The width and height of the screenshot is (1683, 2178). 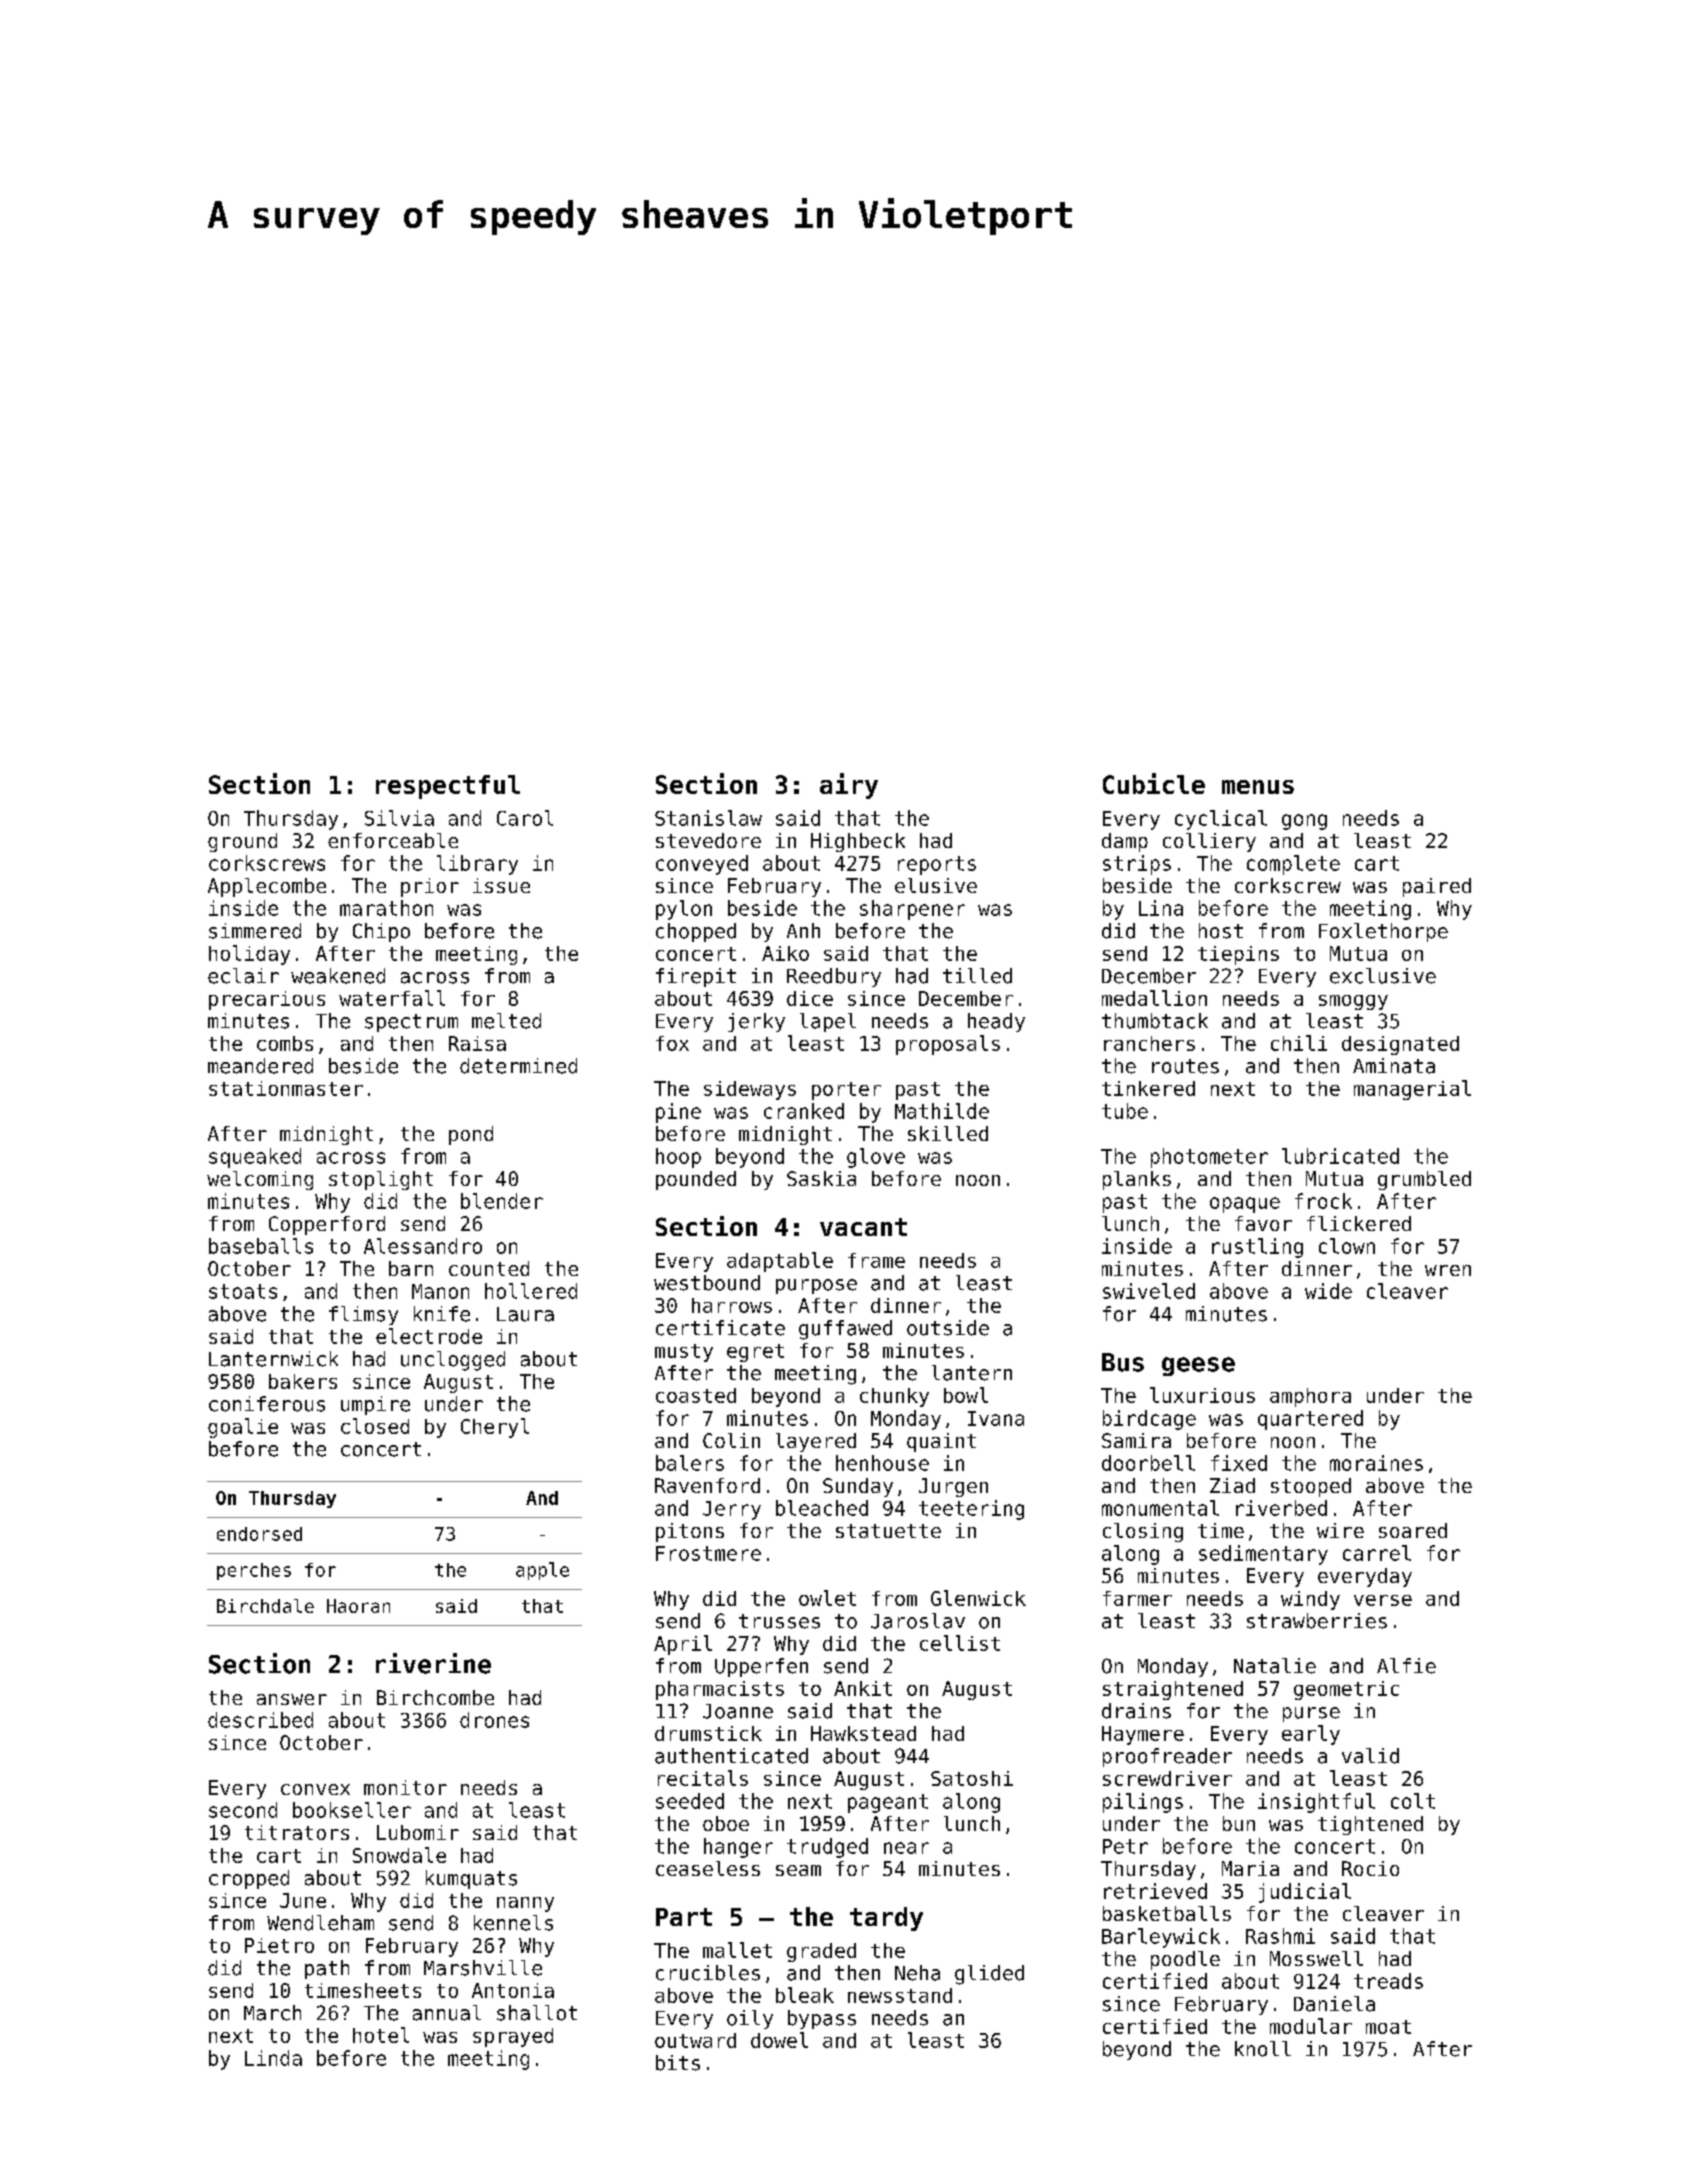 What do you see at coordinates (1258, 787) in the screenshot?
I see `menus` at bounding box center [1258, 787].
